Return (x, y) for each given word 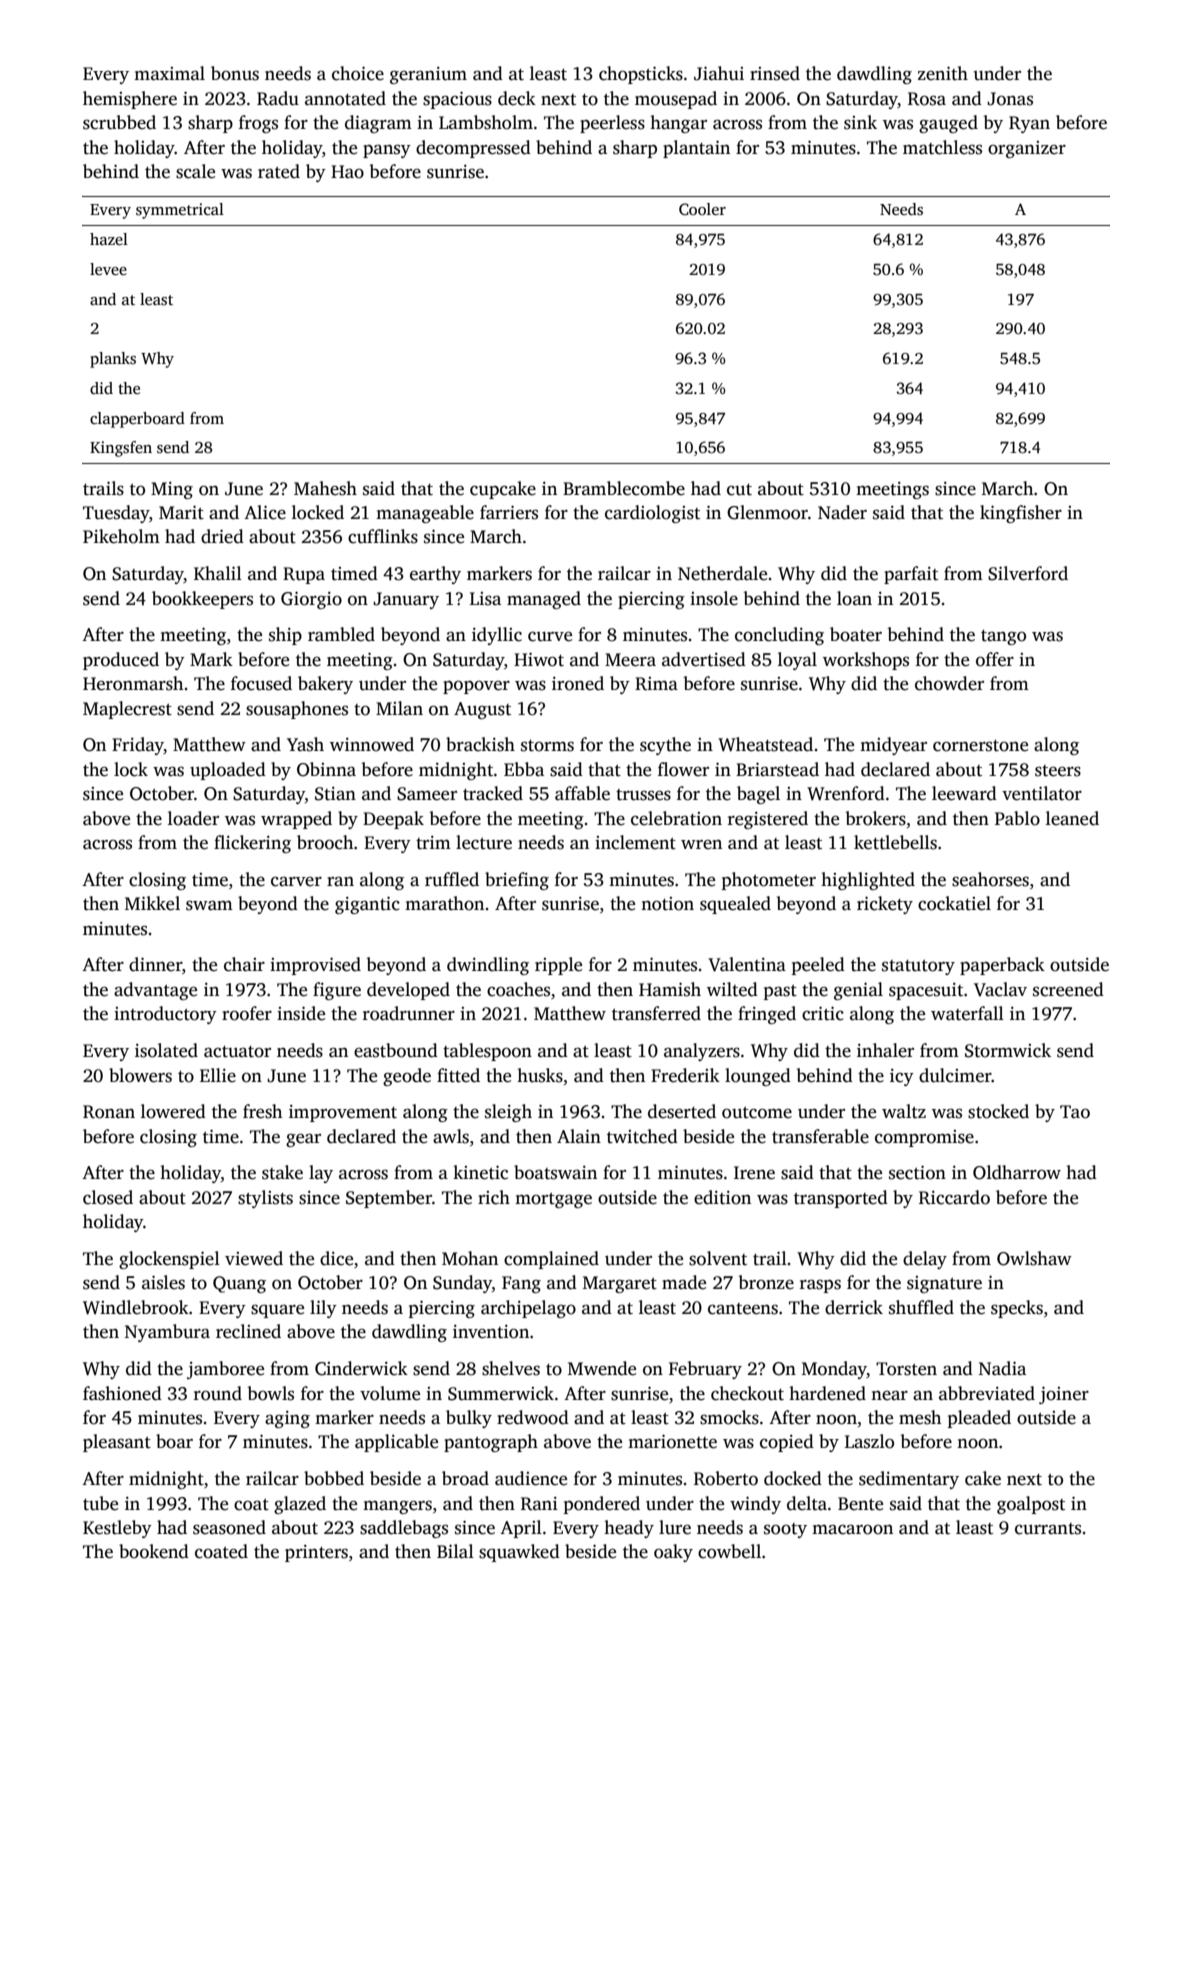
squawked (519, 1553)
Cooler (702, 209)
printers (316, 1553)
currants (1048, 1529)
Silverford (1028, 573)
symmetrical (180, 211)
